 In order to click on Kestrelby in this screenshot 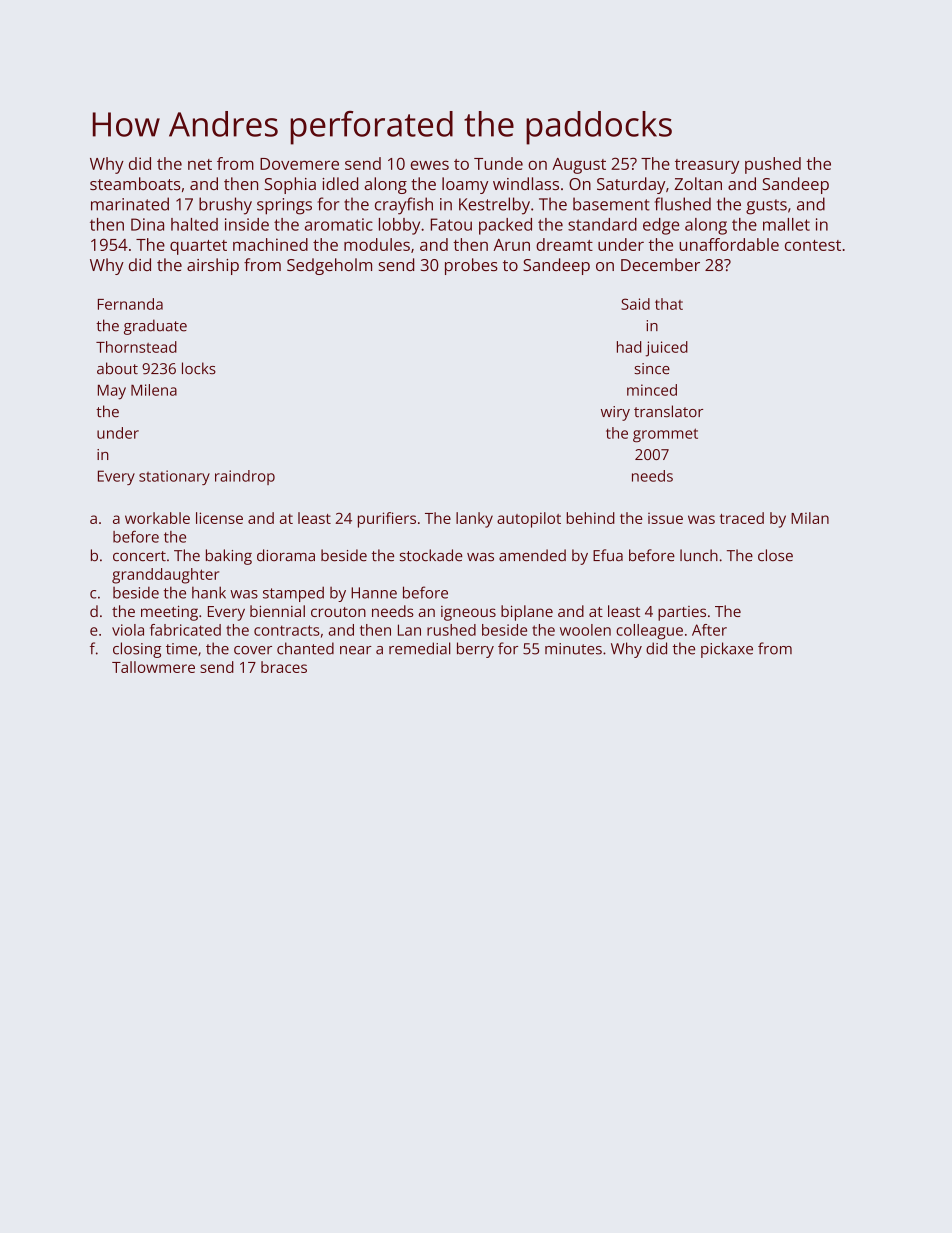, I will do `click(494, 206)`.
